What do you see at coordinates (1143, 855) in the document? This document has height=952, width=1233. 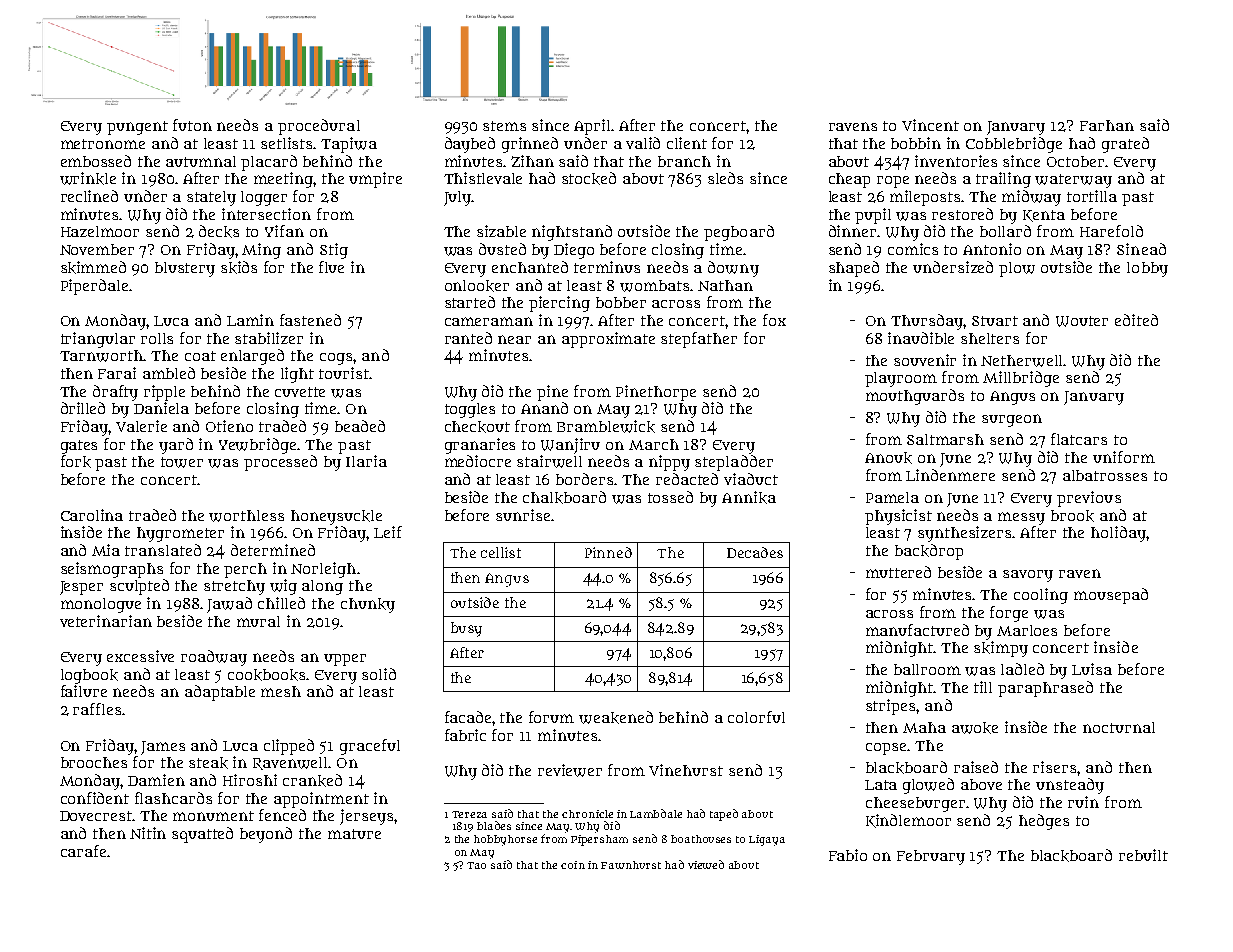 I see `rebuilt` at bounding box center [1143, 855].
